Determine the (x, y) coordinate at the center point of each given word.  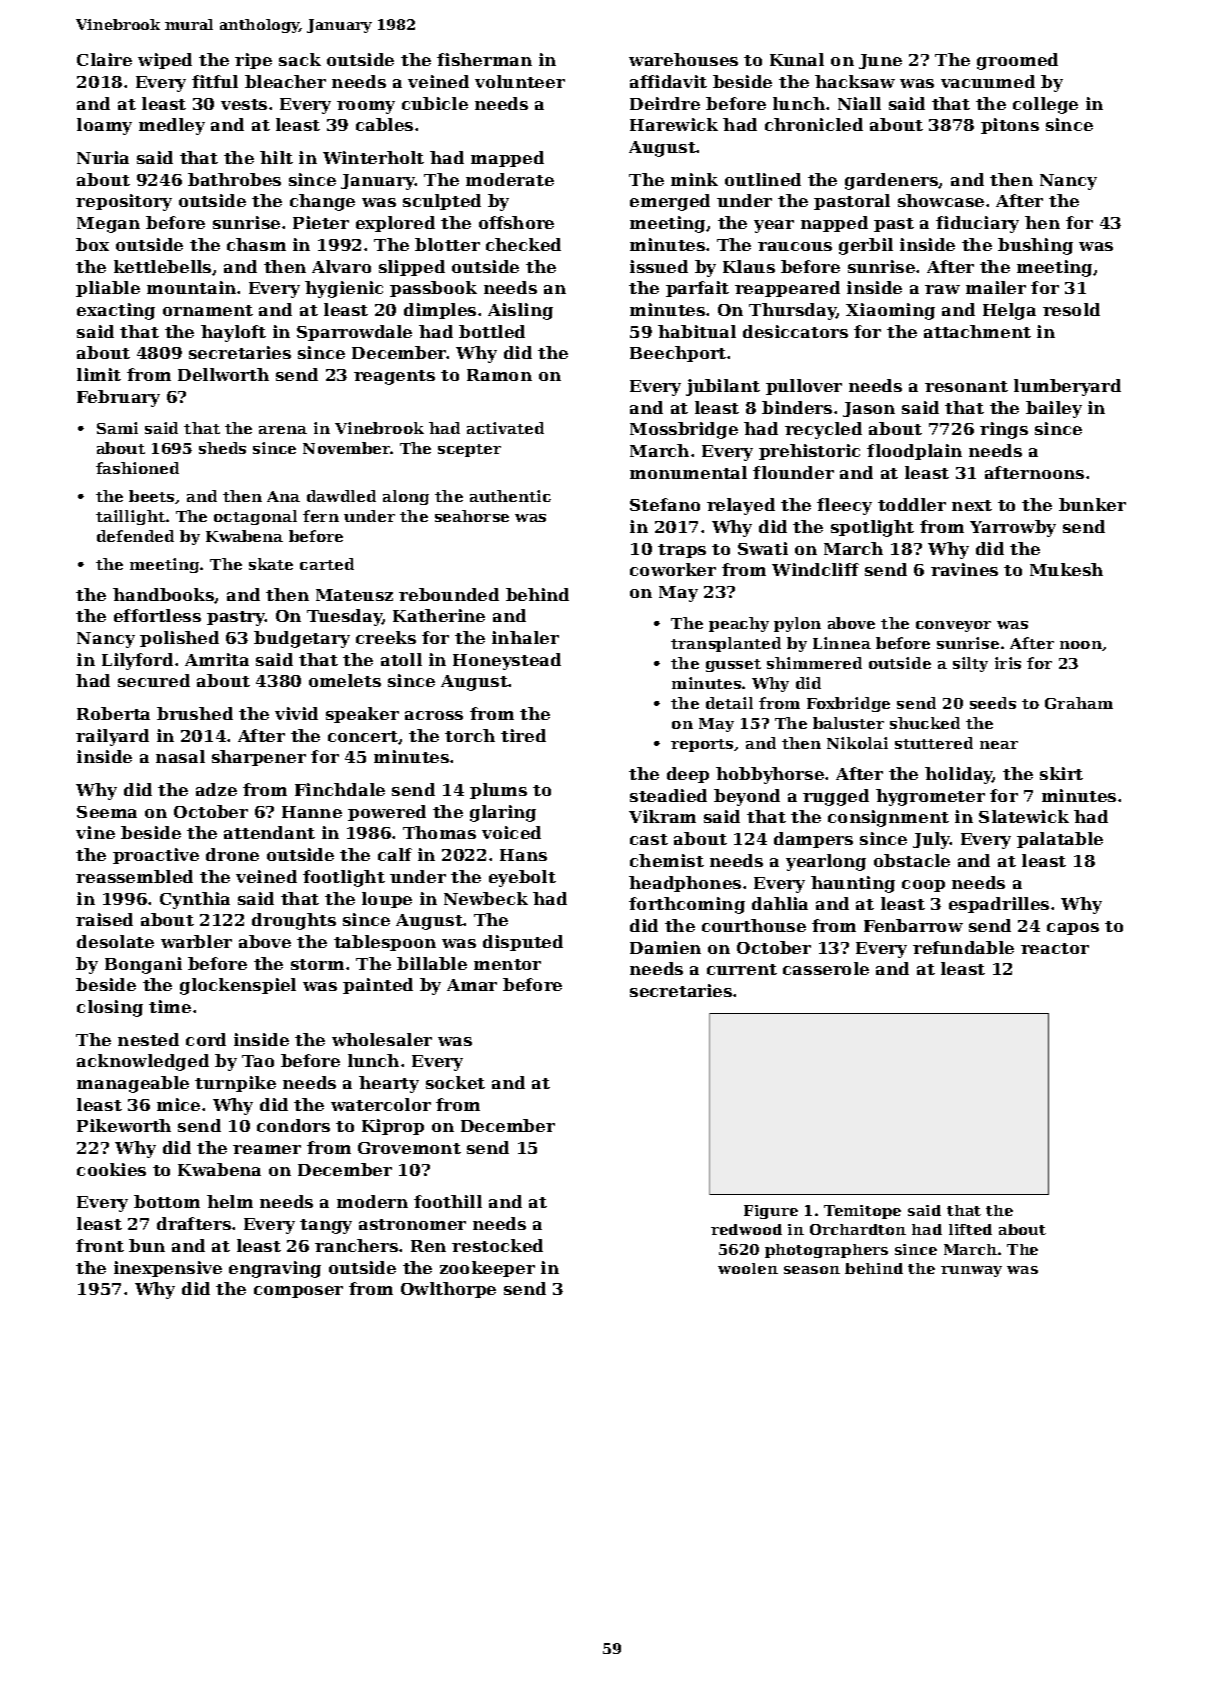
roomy (366, 107)
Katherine (439, 615)
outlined (763, 179)
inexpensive (168, 1269)
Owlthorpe (448, 1290)
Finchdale (340, 789)
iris (1008, 663)
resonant (966, 386)
